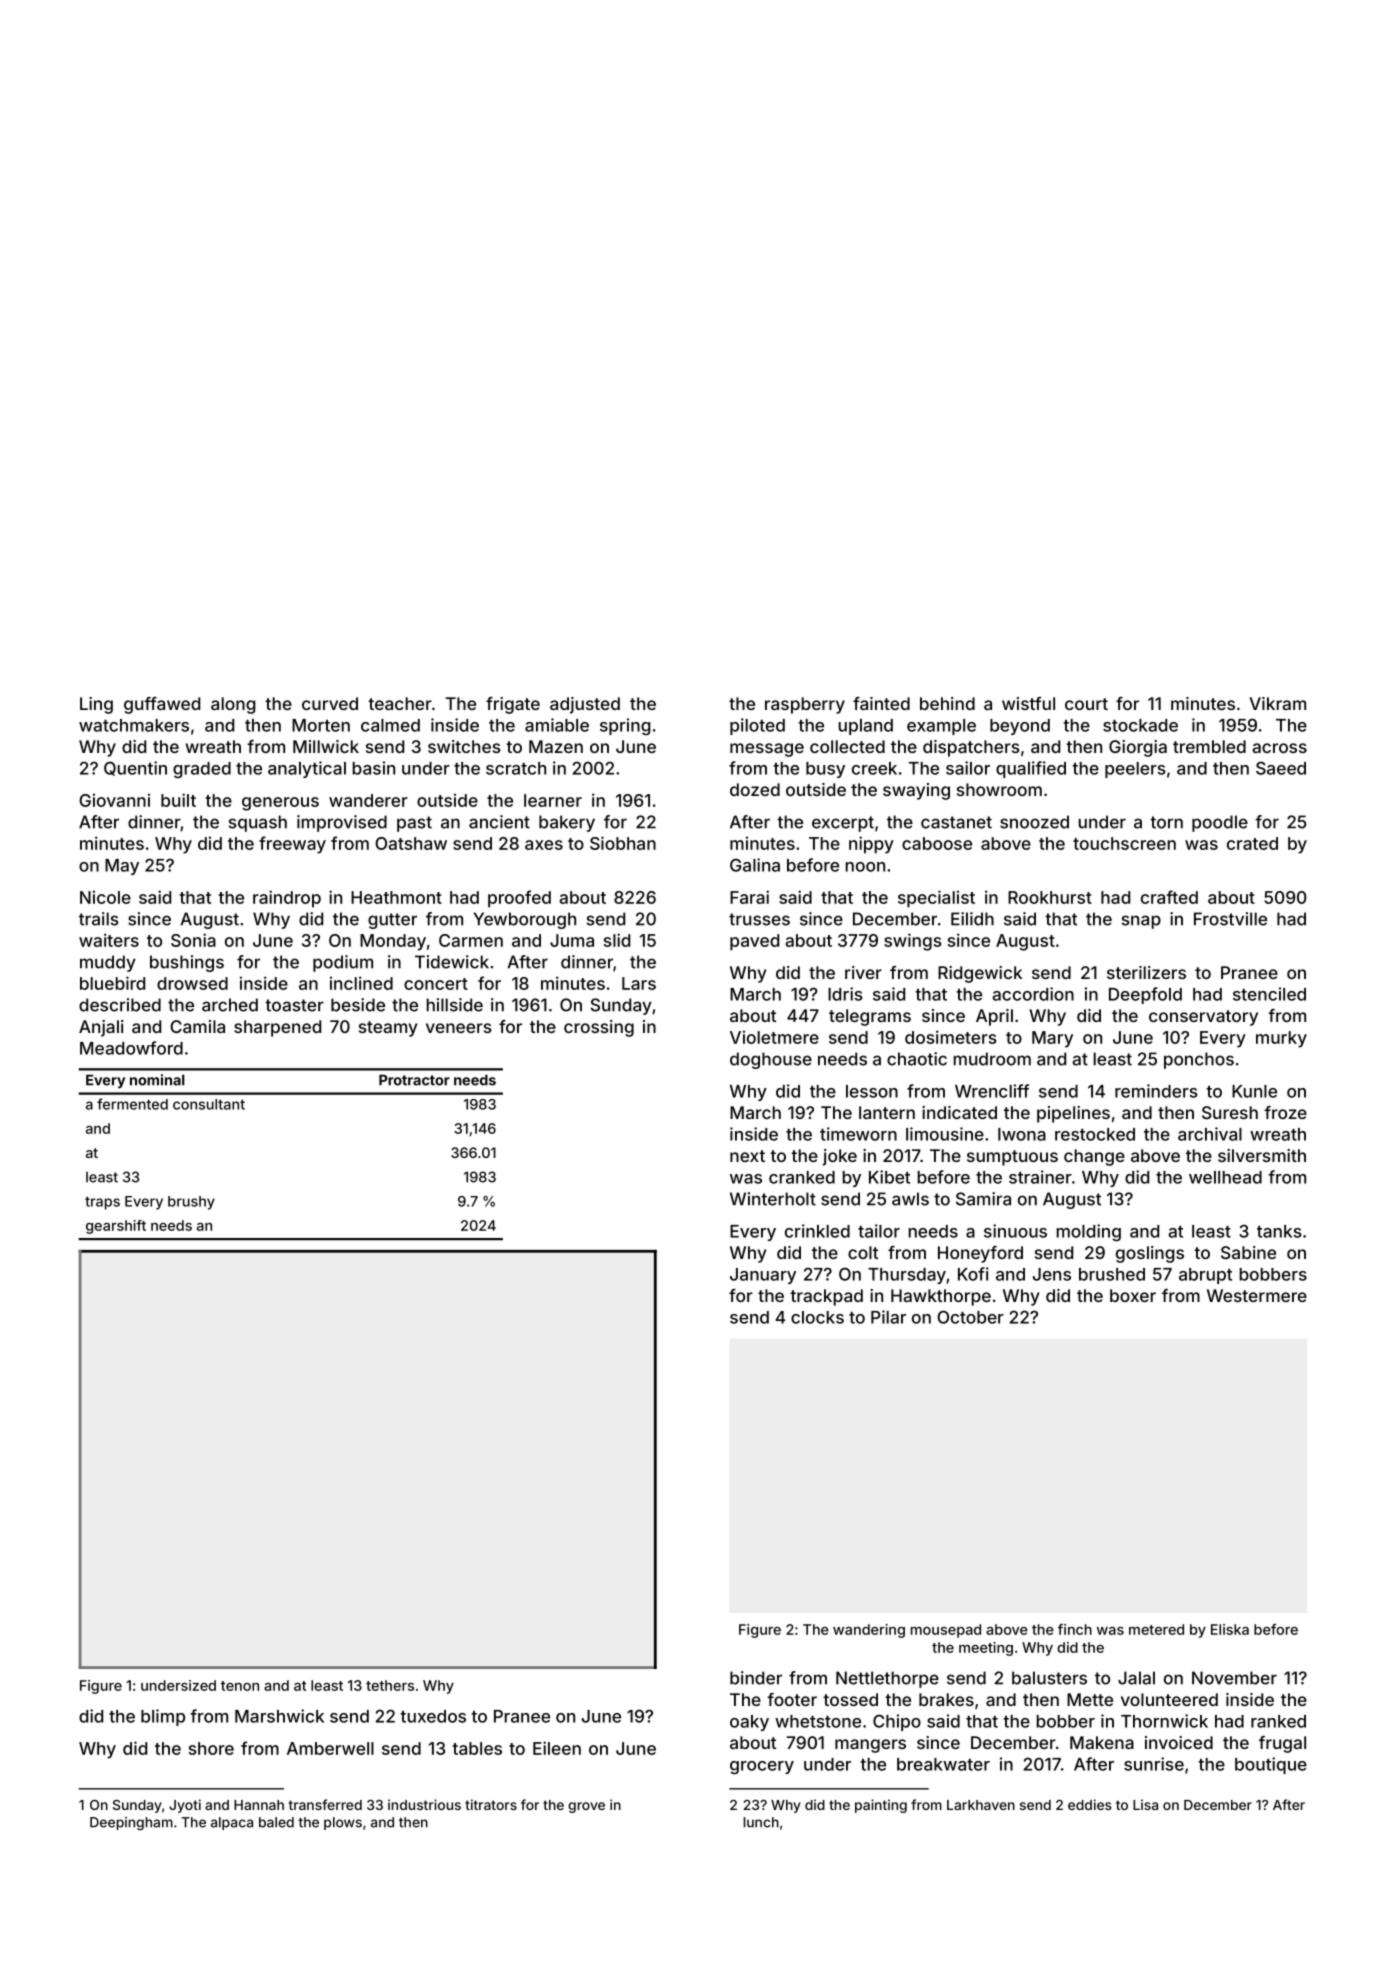 This document has height=1969, width=1386. Describe the element at coordinates (544, 845) in the document. I see `axes` at that location.
